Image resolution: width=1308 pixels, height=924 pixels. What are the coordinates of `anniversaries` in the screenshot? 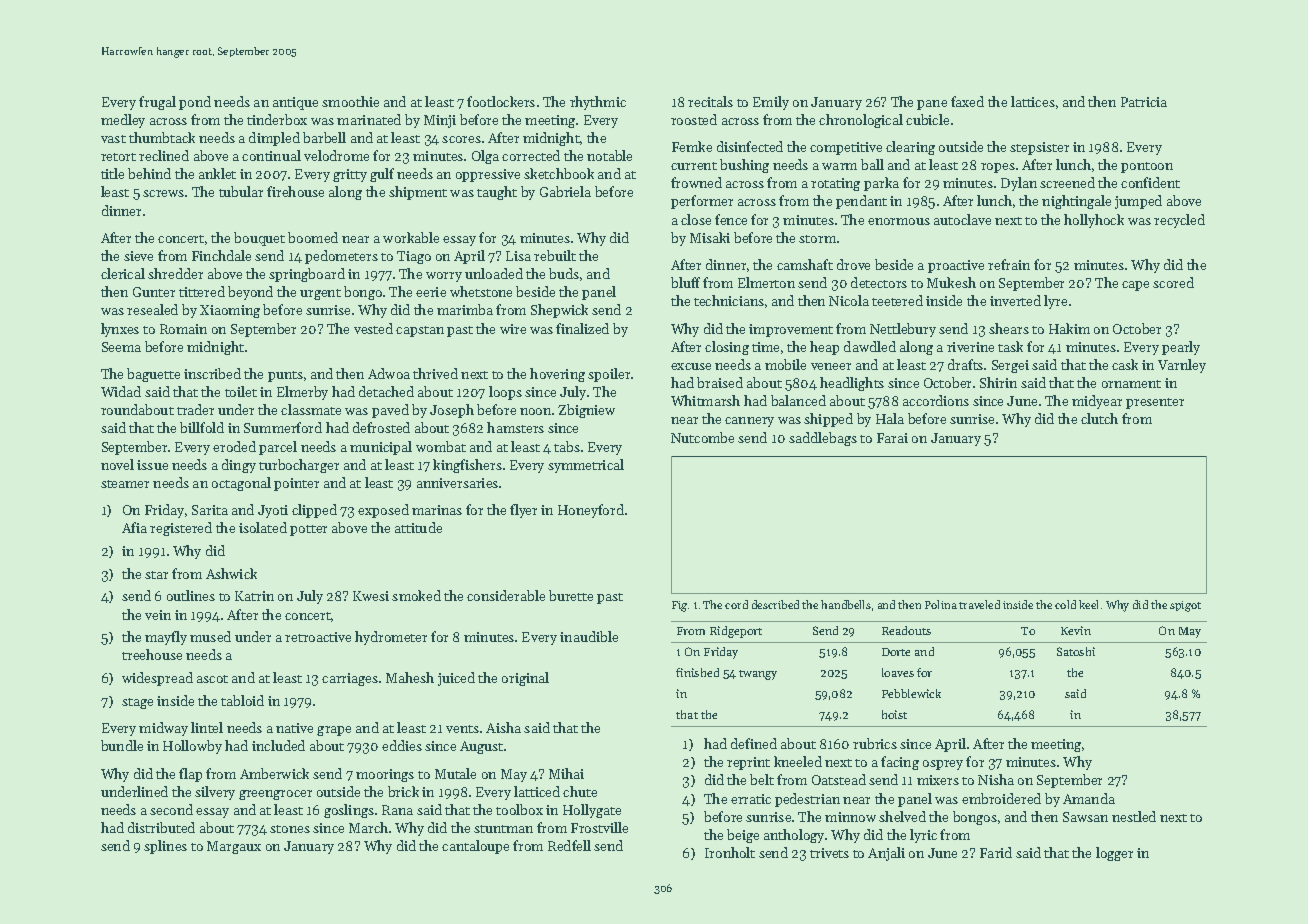 It's located at (457, 483).
